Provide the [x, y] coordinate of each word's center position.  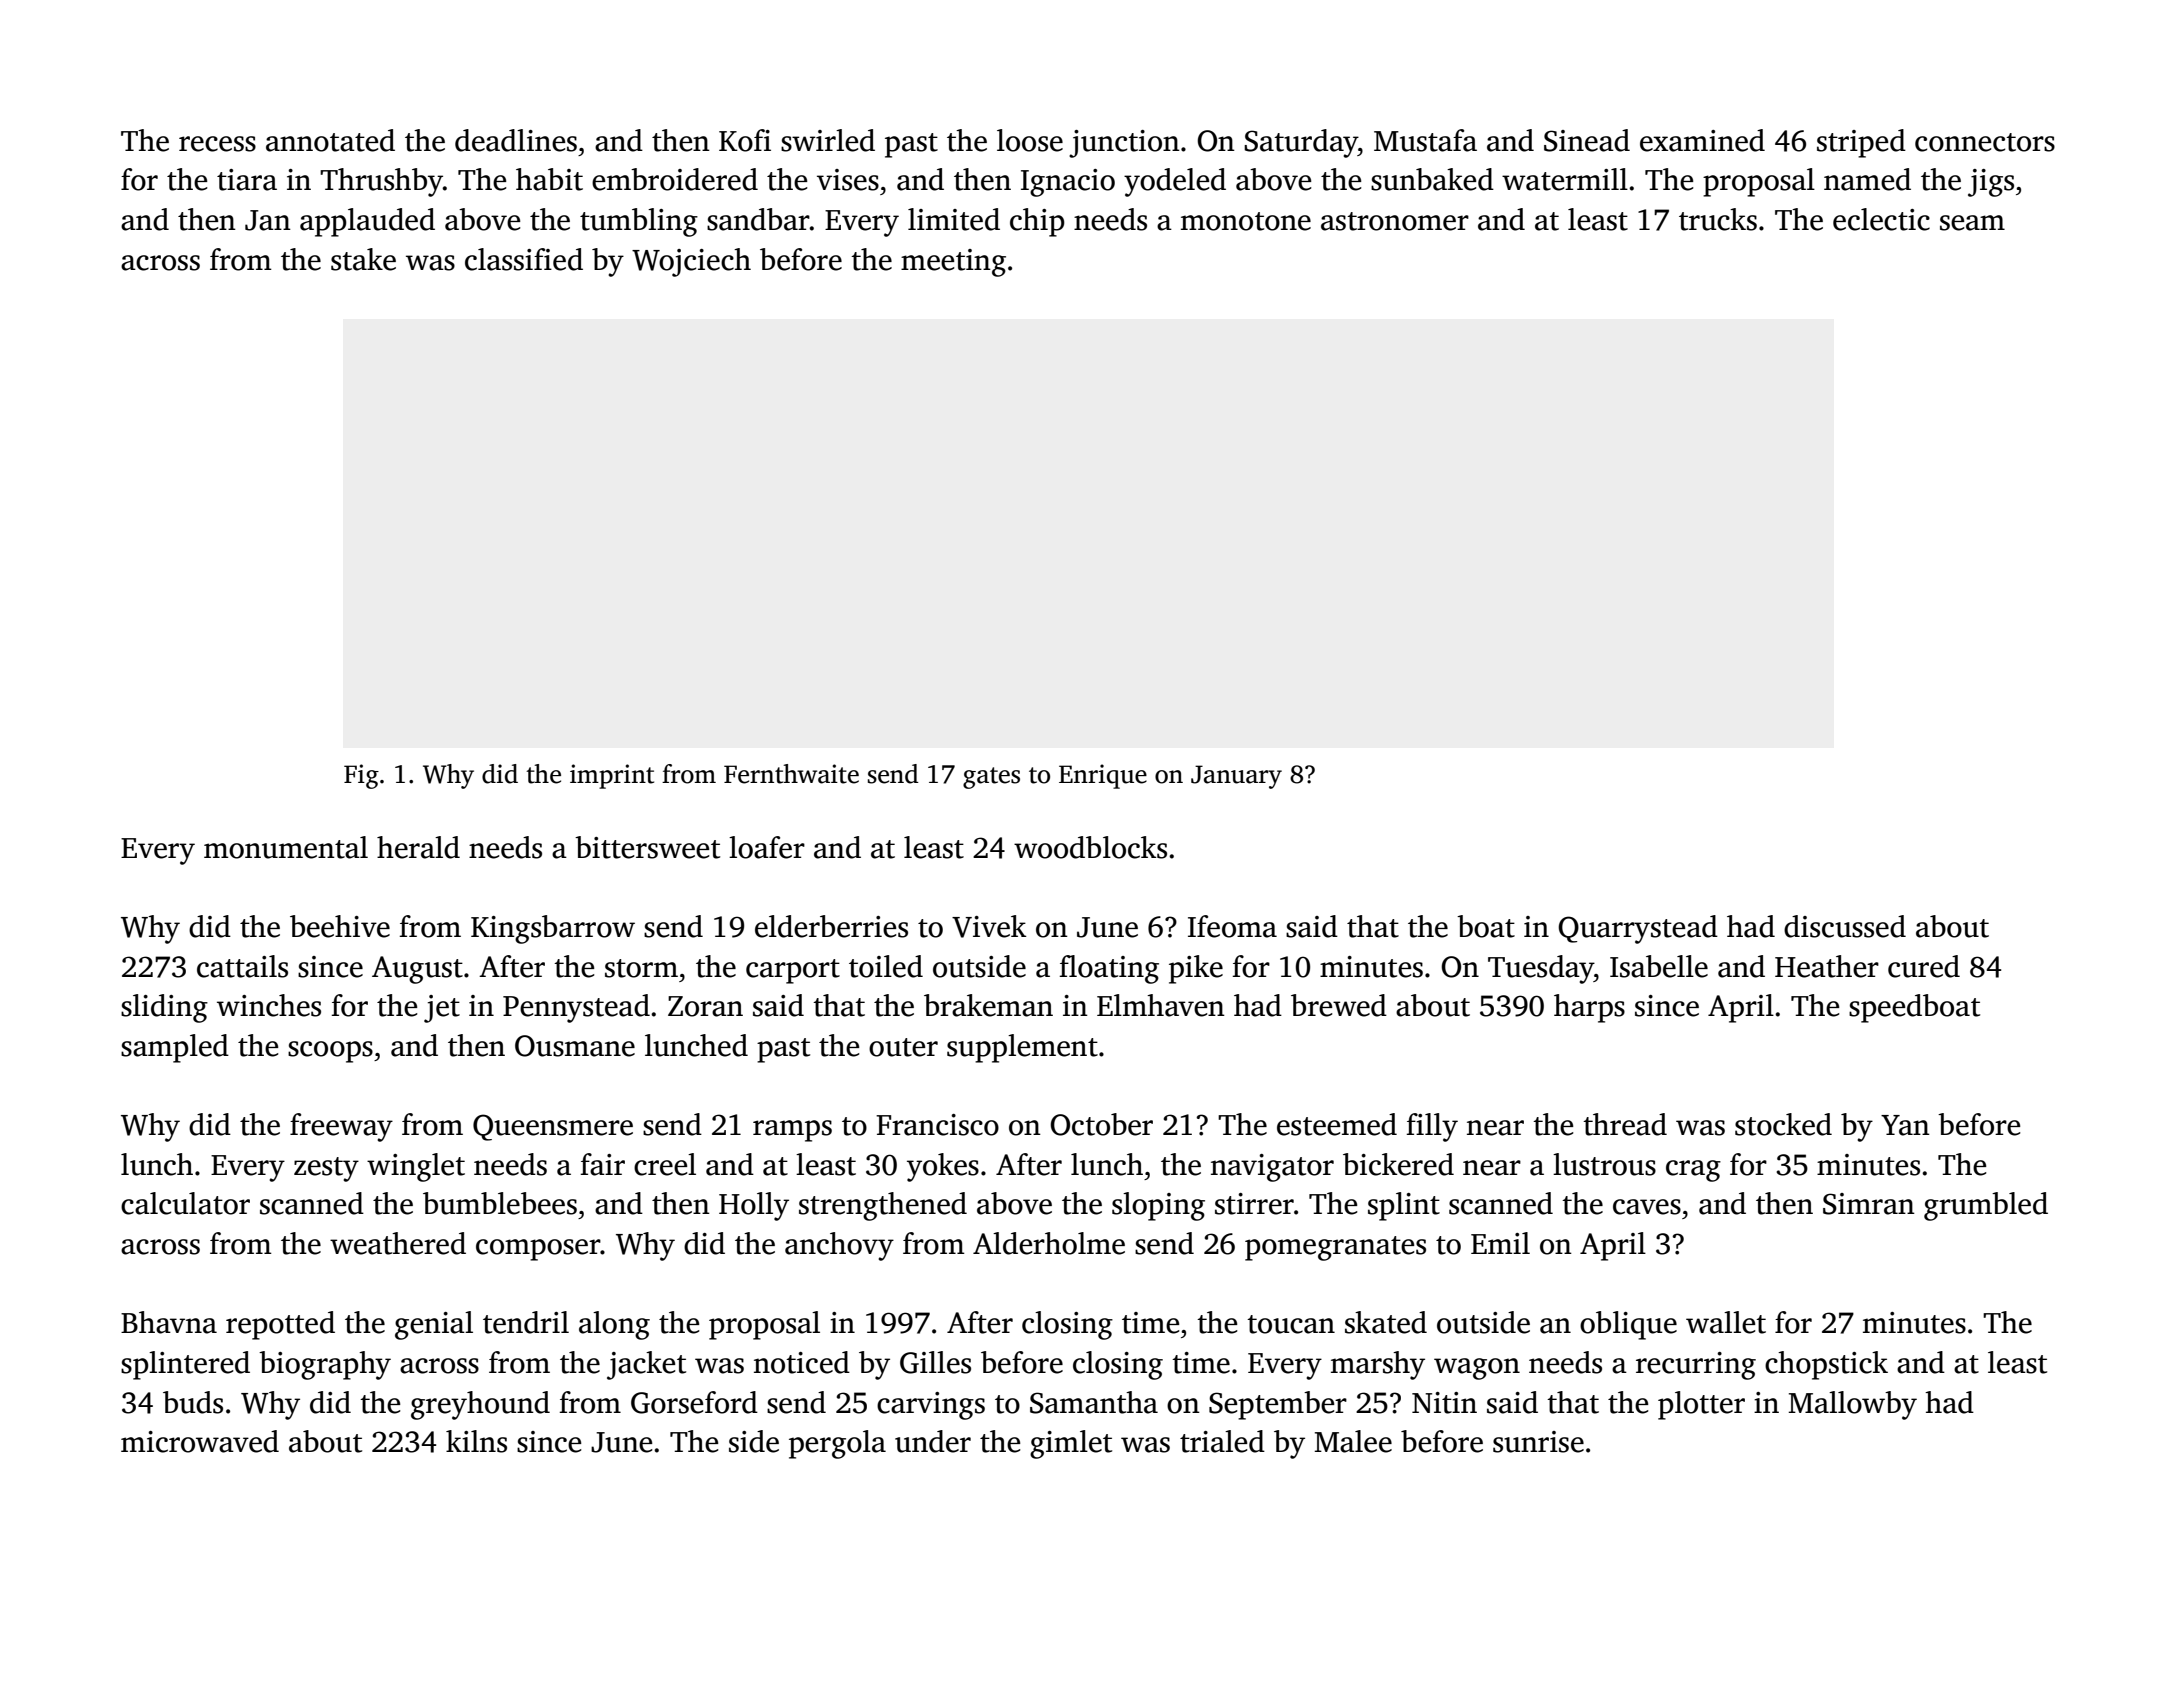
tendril [526, 1322]
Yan [1905, 1125]
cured [1924, 966]
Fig [361, 776]
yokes [943, 1167]
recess [217, 144]
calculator [185, 1203]
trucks [1718, 219]
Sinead [1587, 140]
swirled [828, 140]
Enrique [1103, 776]
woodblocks [1090, 847]
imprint [612, 776]
